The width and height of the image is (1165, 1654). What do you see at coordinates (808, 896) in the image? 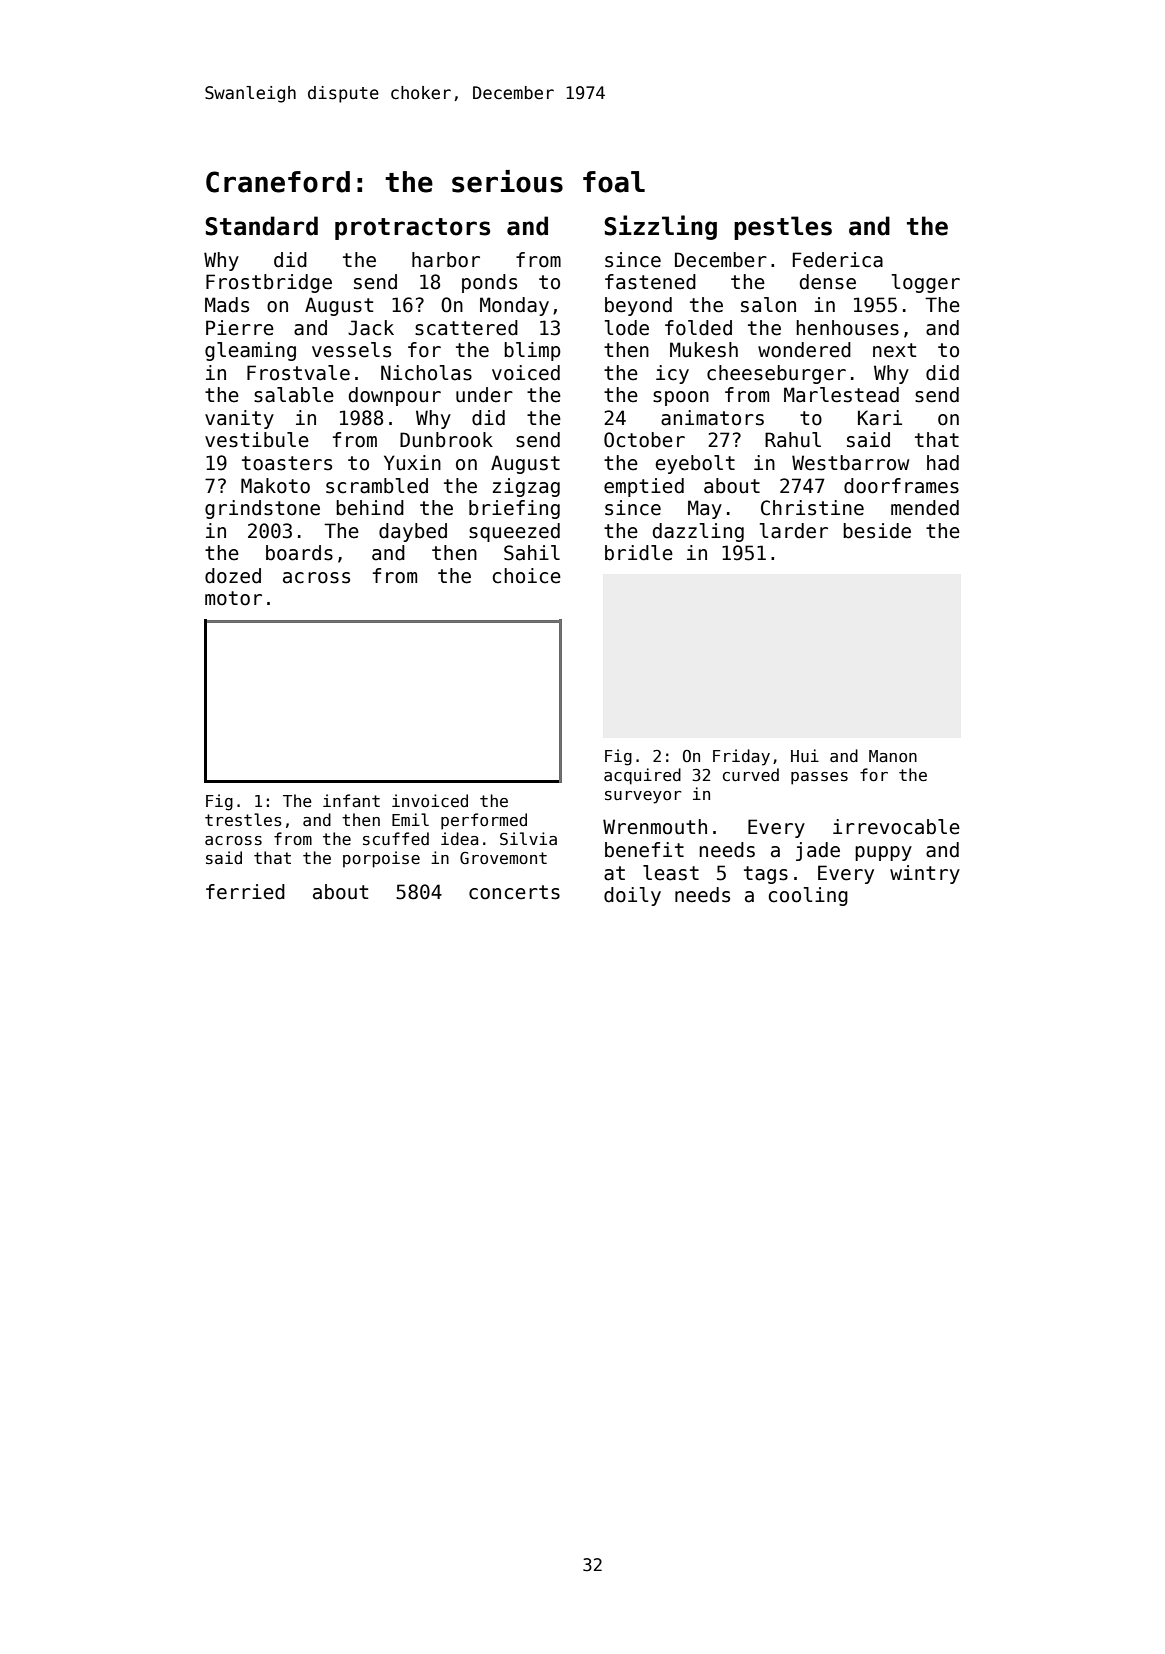
I see `cooling` at bounding box center [808, 896].
